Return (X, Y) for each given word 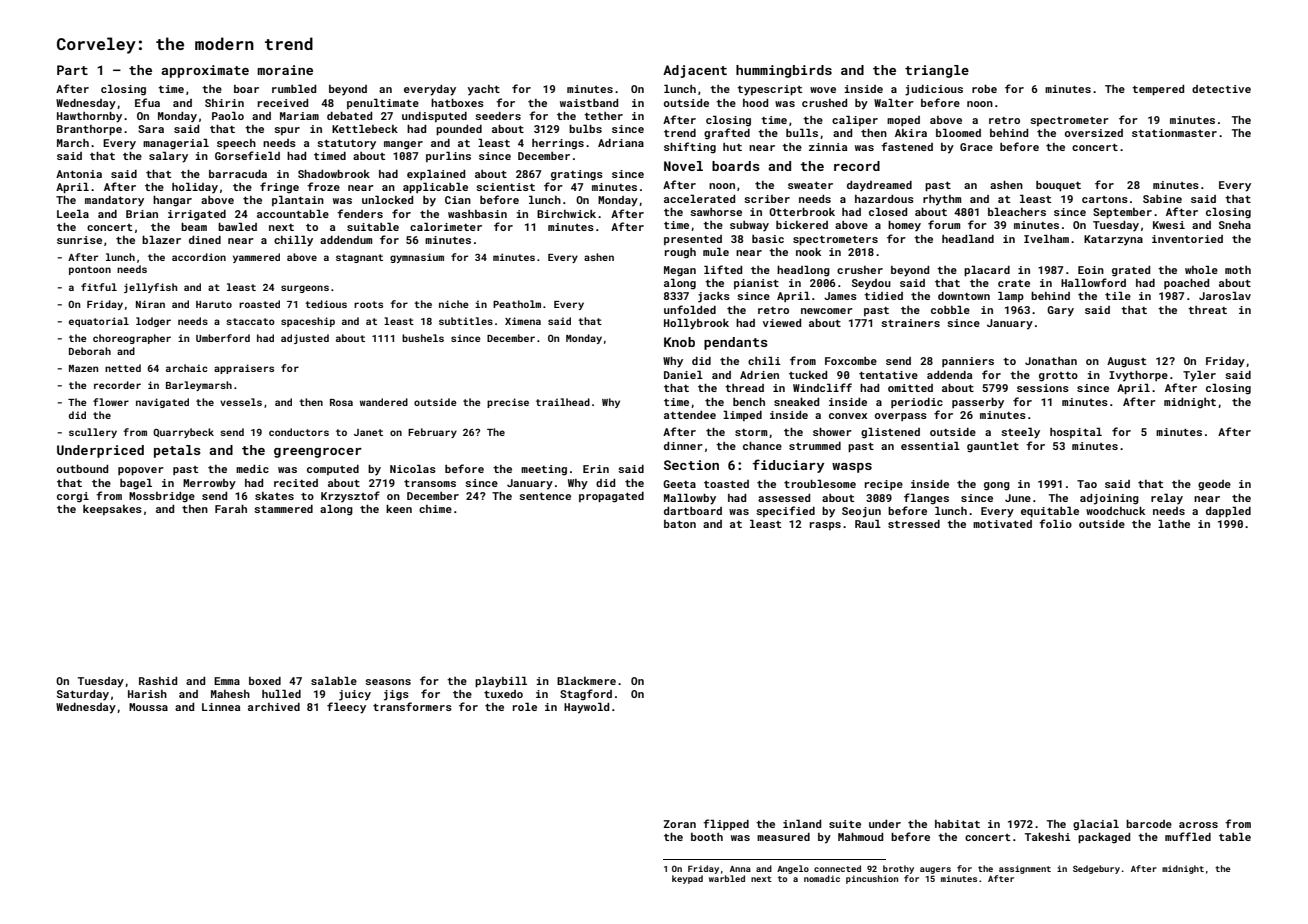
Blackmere (586, 680)
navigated (162, 403)
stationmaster (1174, 133)
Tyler (1199, 376)
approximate (205, 71)
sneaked (796, 402)
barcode (1149, 824)
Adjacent (695, 71)
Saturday (83, 695)
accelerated (699, 198)
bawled (237, 226)
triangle (937, 71)
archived (274, 707)
